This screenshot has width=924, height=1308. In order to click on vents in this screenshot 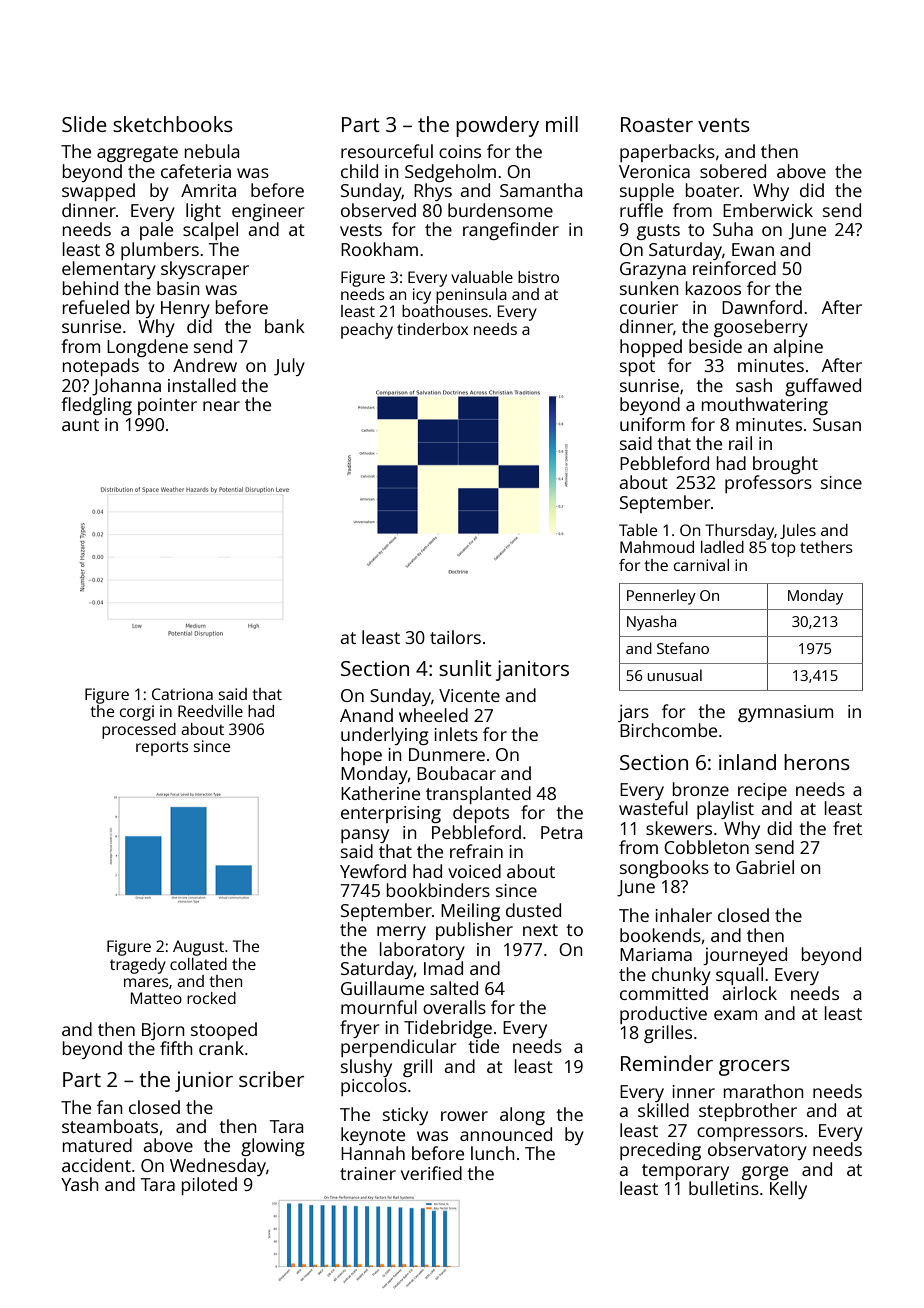, I will do `click(724, 125)`.
